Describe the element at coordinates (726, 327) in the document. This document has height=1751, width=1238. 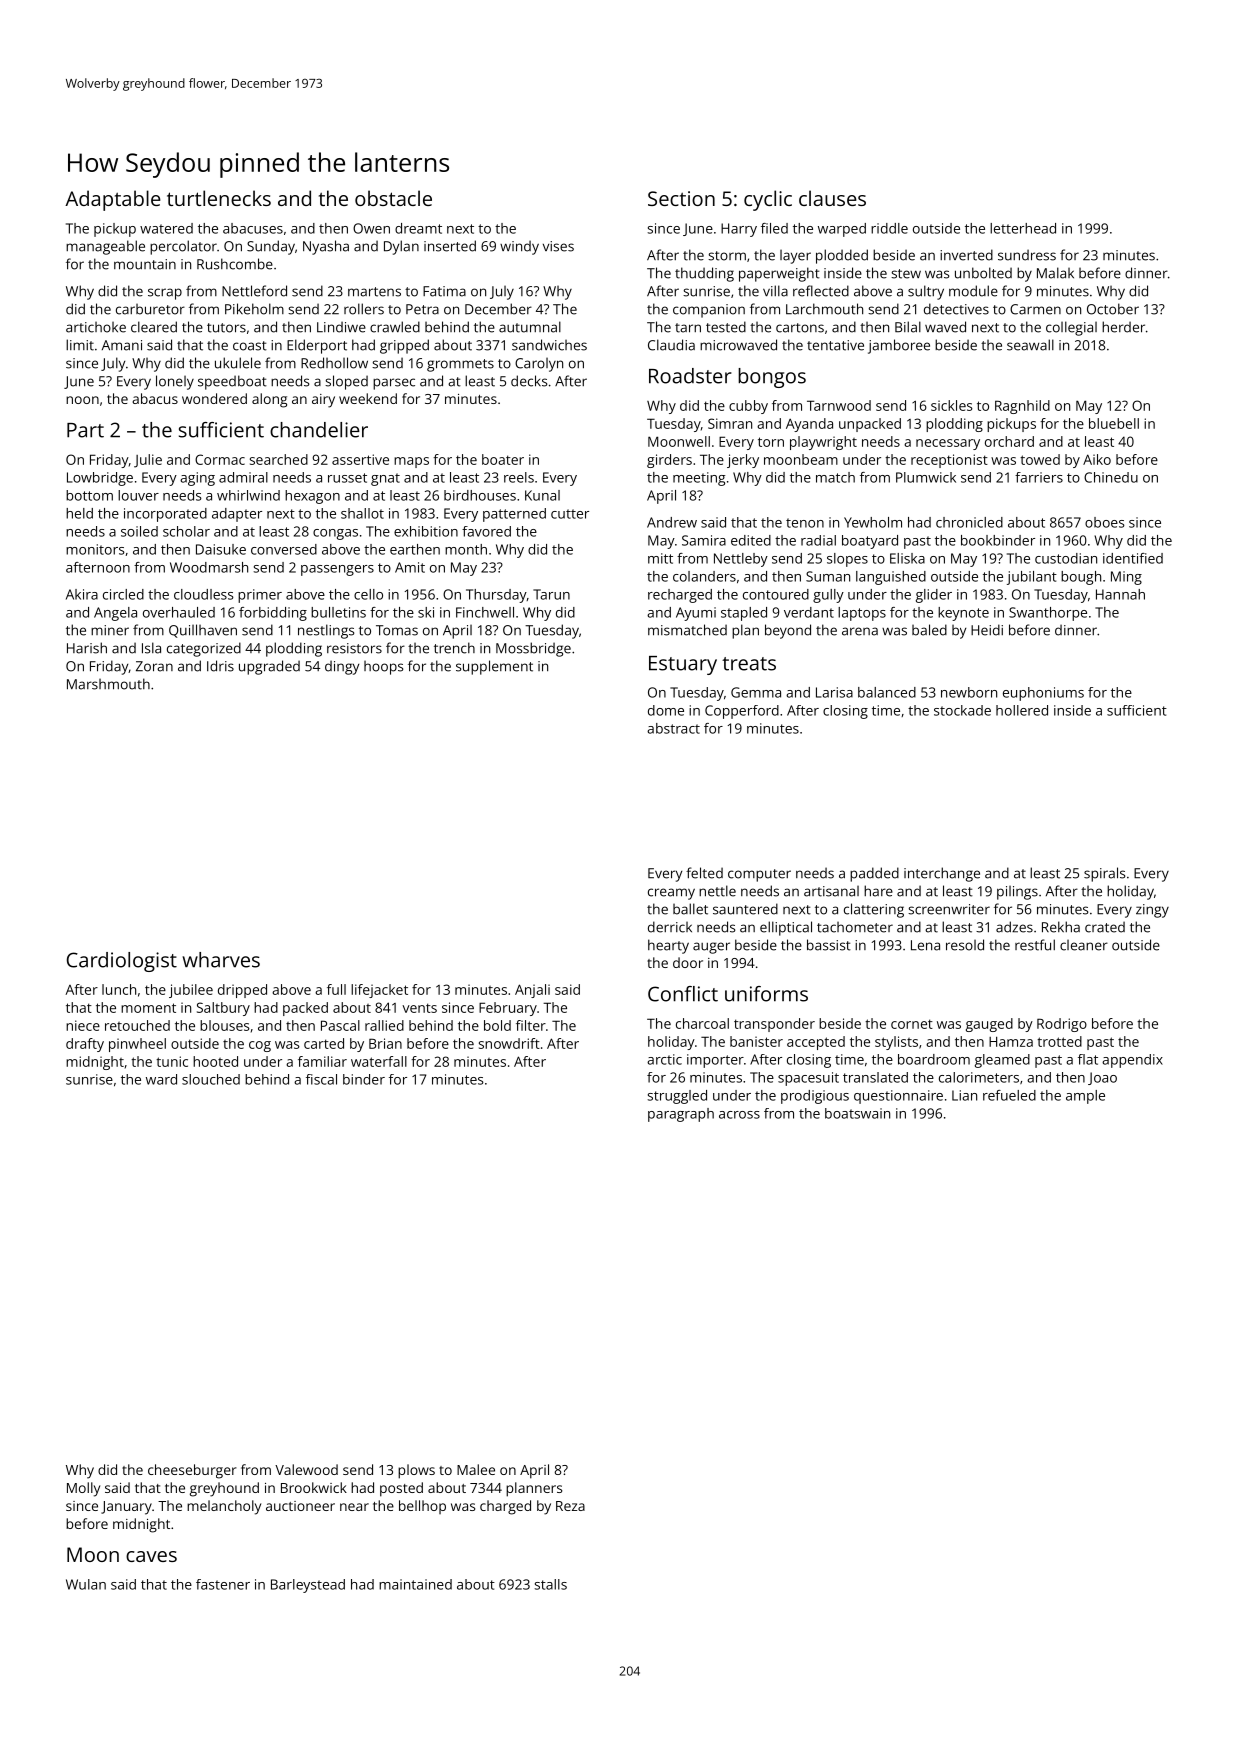
I see `tested` at that location.
